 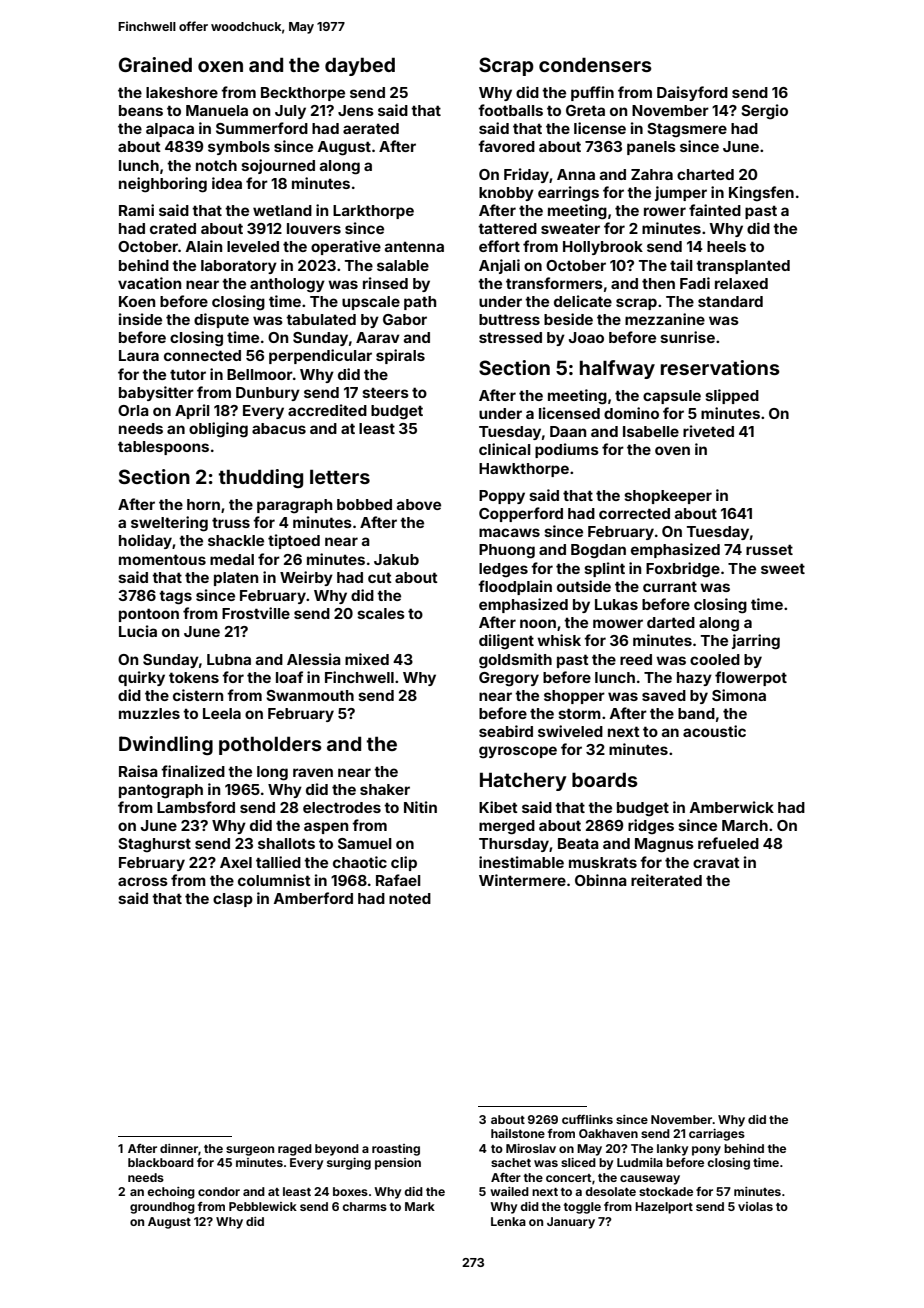 What do you see at coordinates (717, 1135) in the page?
I see `carriages` at bounding box center [717, 1135].
